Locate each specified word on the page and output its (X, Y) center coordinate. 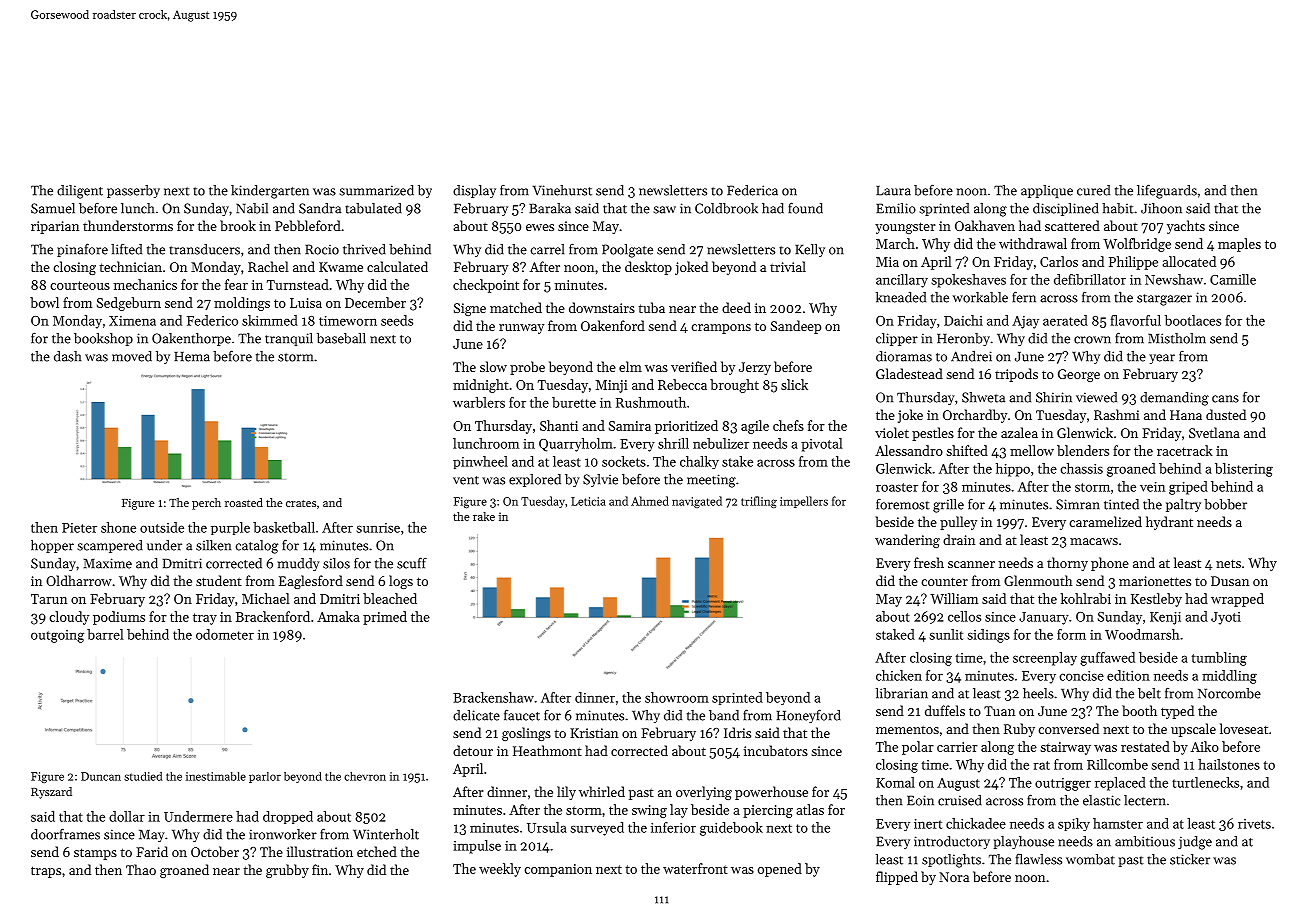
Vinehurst (562, 190)
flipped (897, 878)
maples (1239, 245)
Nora (954, 877)
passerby (133, 191)
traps (46, 872)
